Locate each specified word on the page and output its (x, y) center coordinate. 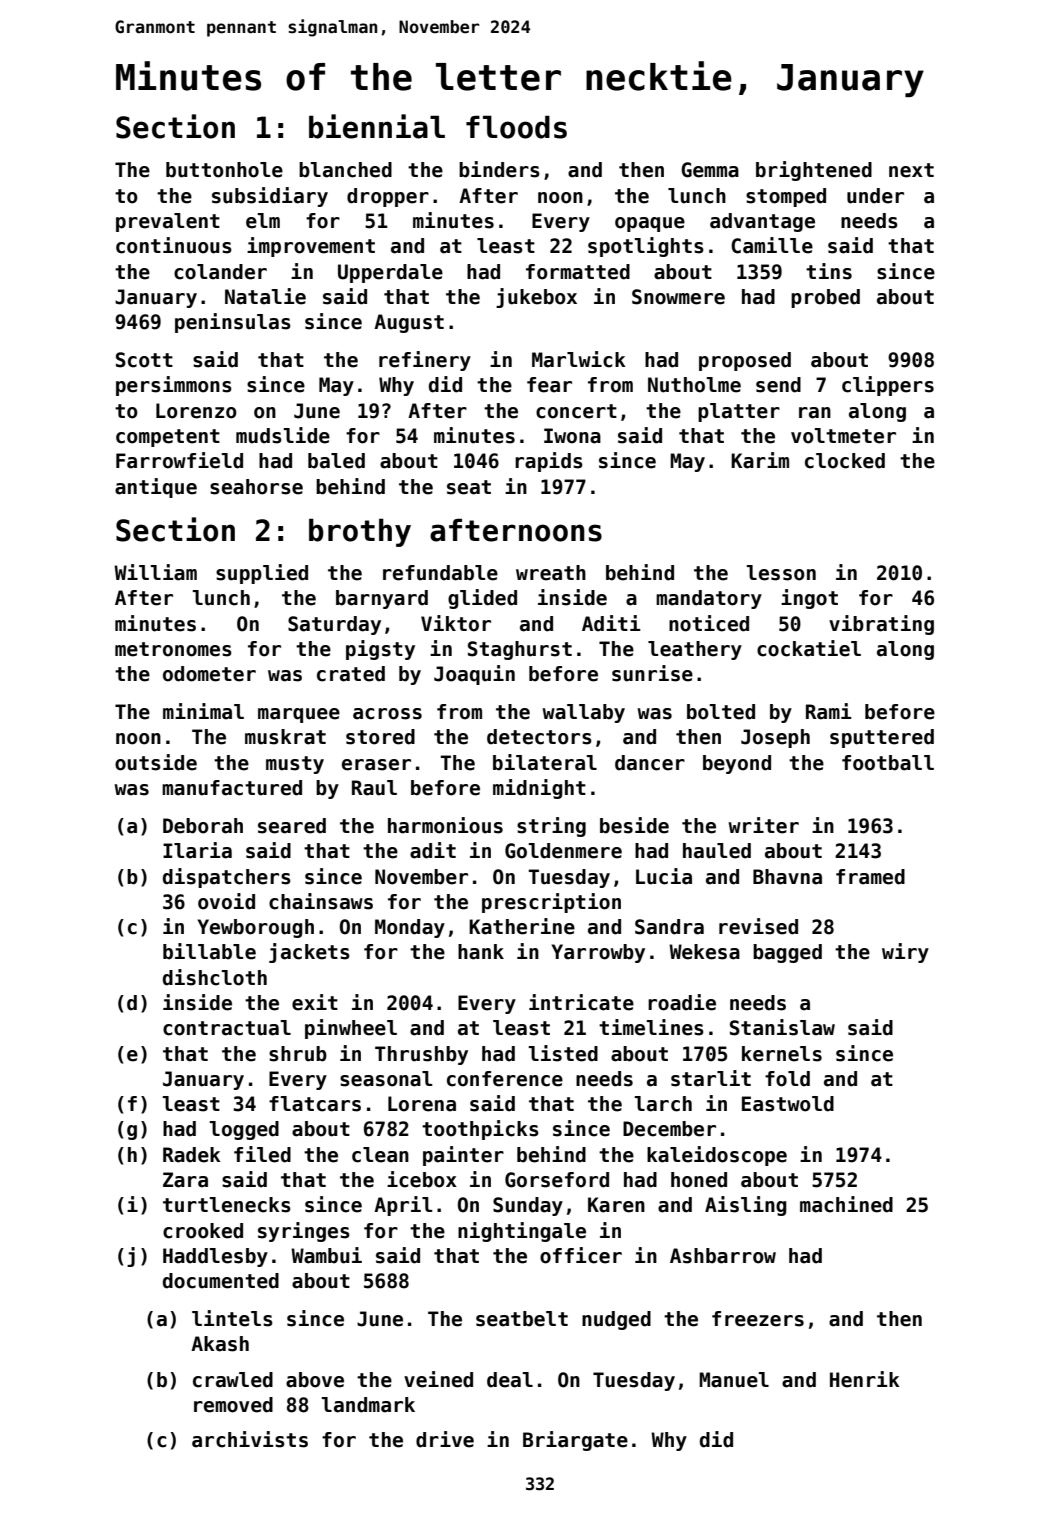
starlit (711, 1078)
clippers (888, 386)
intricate (581, 1002)
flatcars (315, 1104)
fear (549, 385)
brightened (814, 171)
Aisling (746, 1206)
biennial (377, 126)
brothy (360, 532)
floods (516, 127)
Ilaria (197, 850)
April (403, 1206)
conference (505, 1079)
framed (870, 877)
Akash (220, 1344)
